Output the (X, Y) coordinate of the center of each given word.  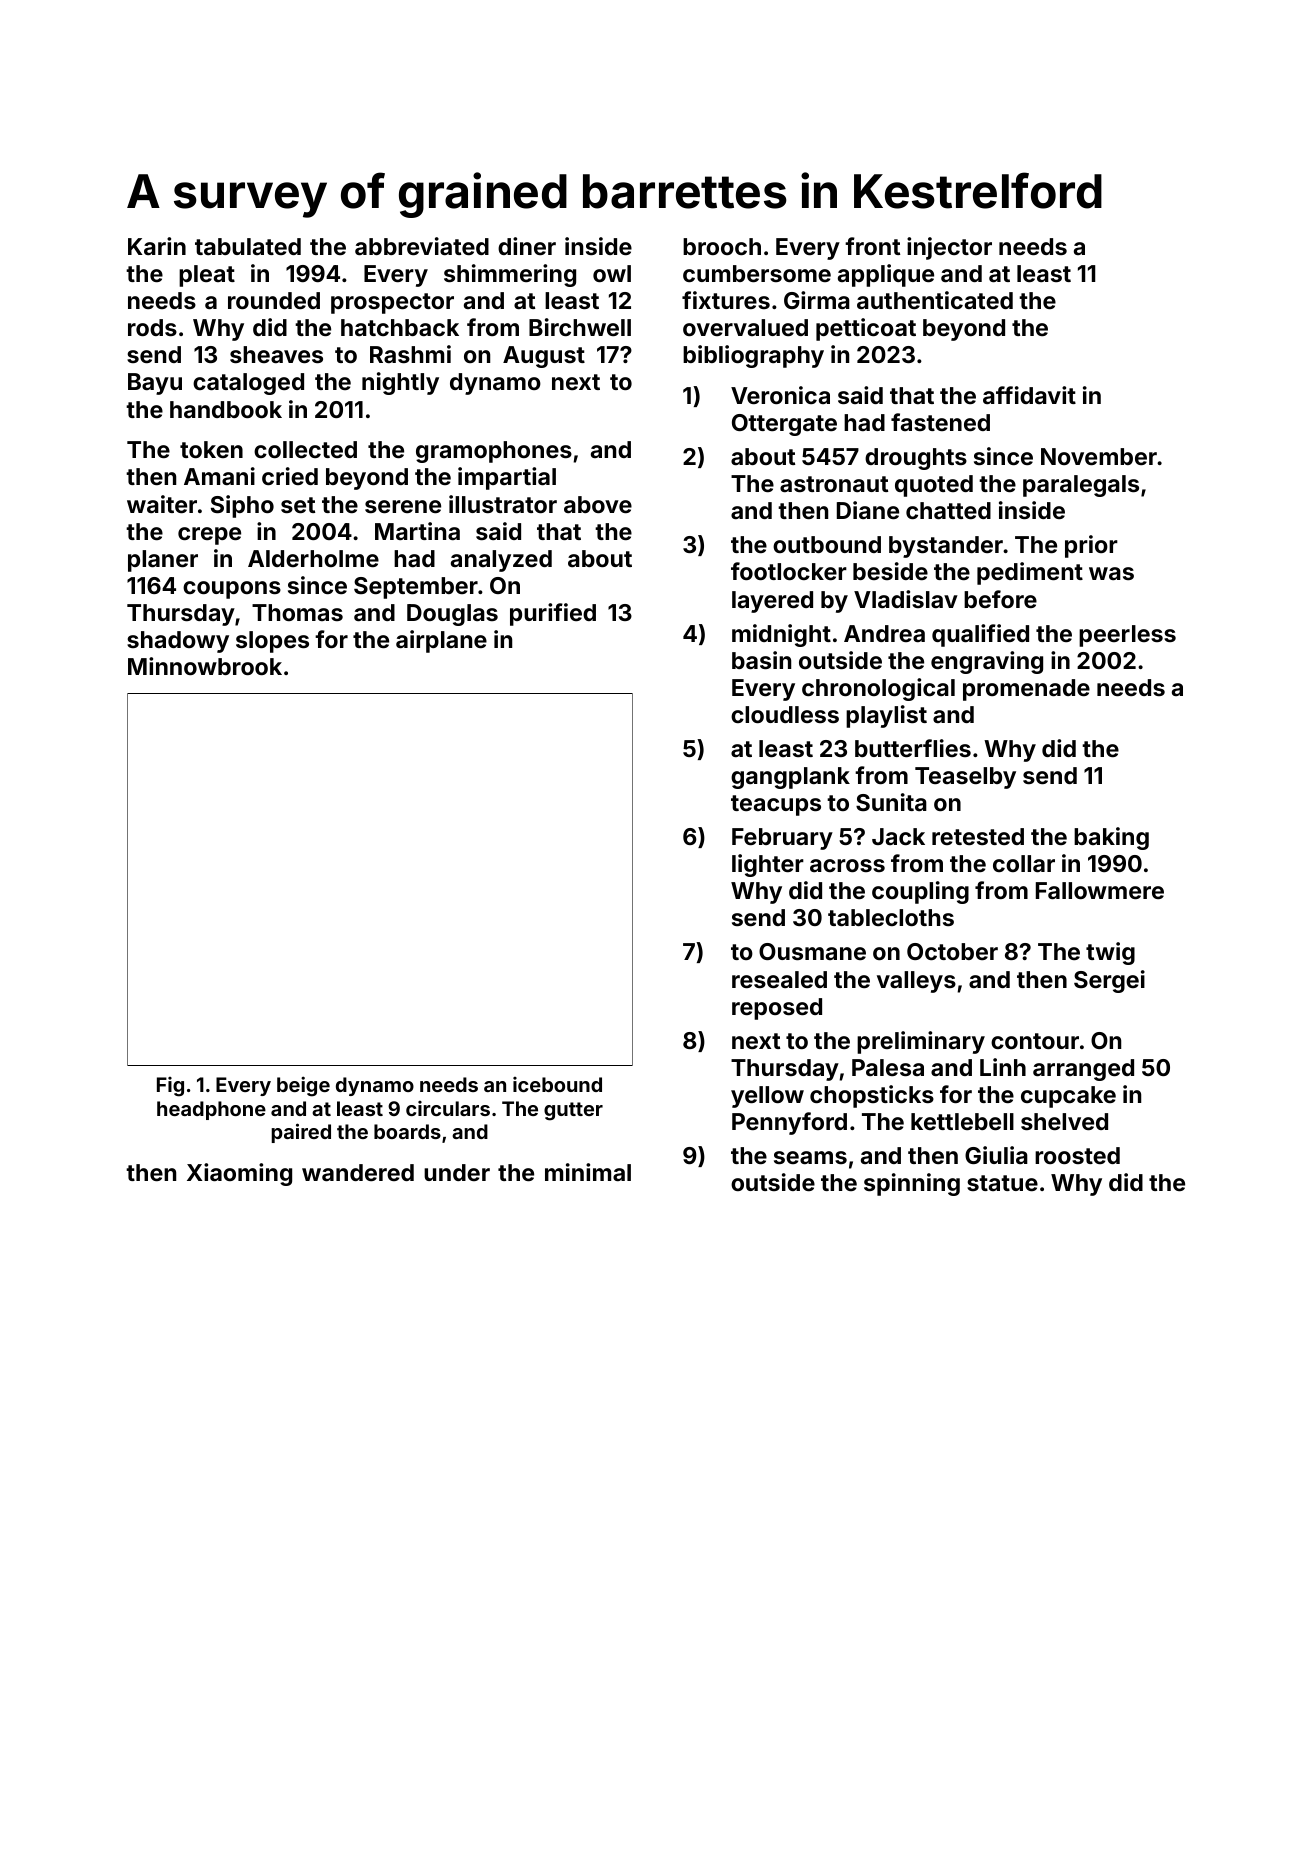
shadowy (178, 642)
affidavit (1029, 395)
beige (303, 1086)
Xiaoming (239, 1174)
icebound (557, 1084)
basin (761, 660)
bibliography (753, 356)
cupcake (1068, 1097)
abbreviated (422, 246)
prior (1091, 546)
